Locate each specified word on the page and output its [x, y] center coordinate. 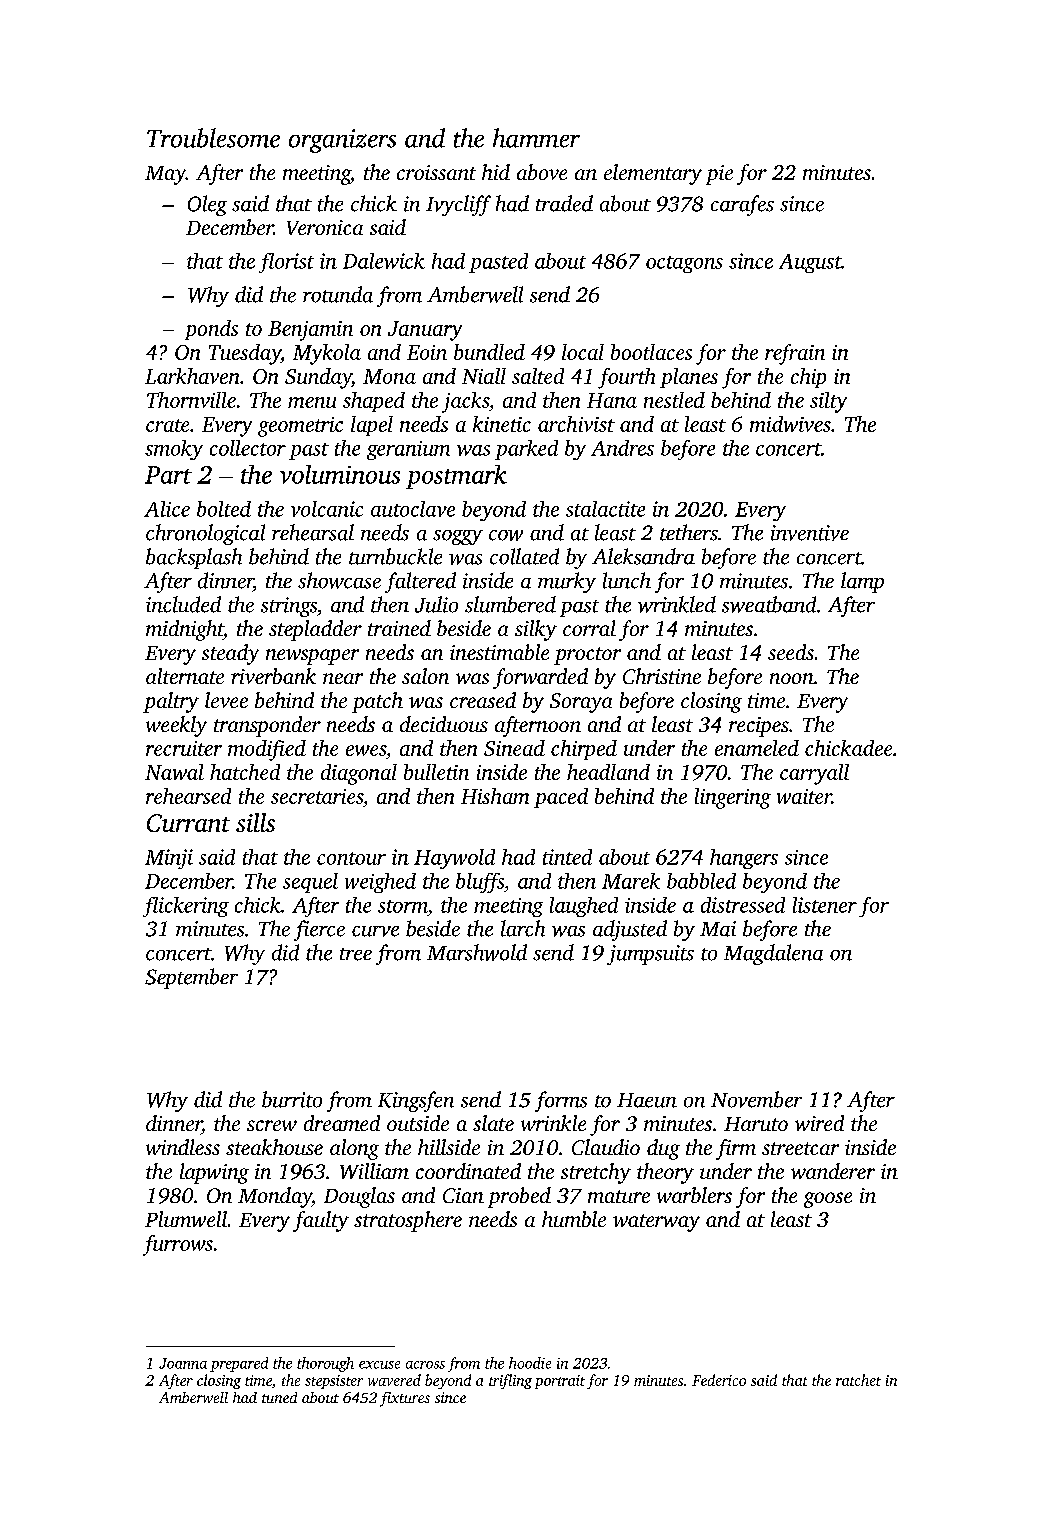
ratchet [858, 1380]
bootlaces [651, 352]
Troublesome [213, 138]
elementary [653, 174]
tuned [279, 1397]
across [425, 1365]
